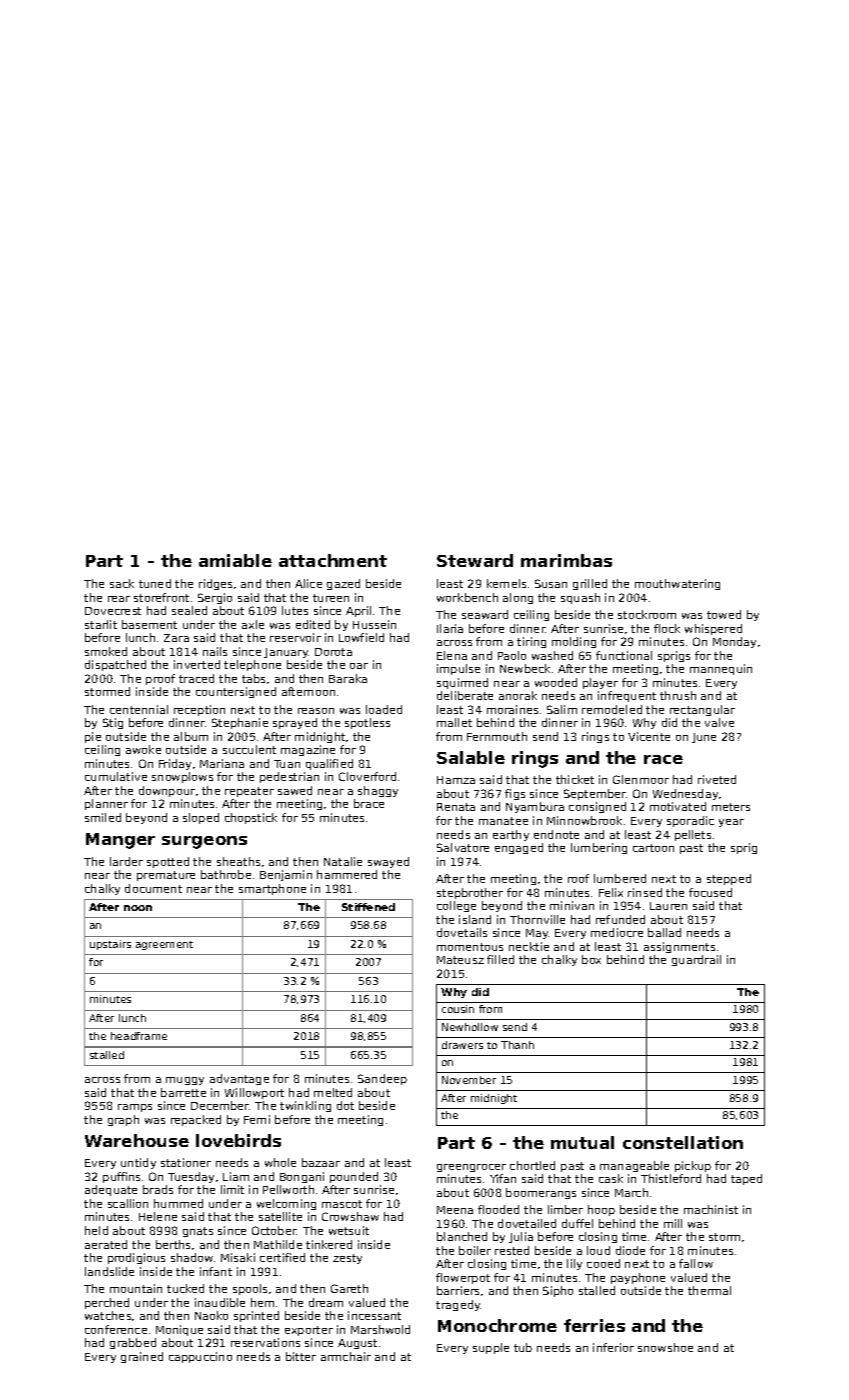 The width and height of the document is (849, 1400). Describe the element at coordinates (665, 1347) in the document. I see `snowshoe` at that location.
